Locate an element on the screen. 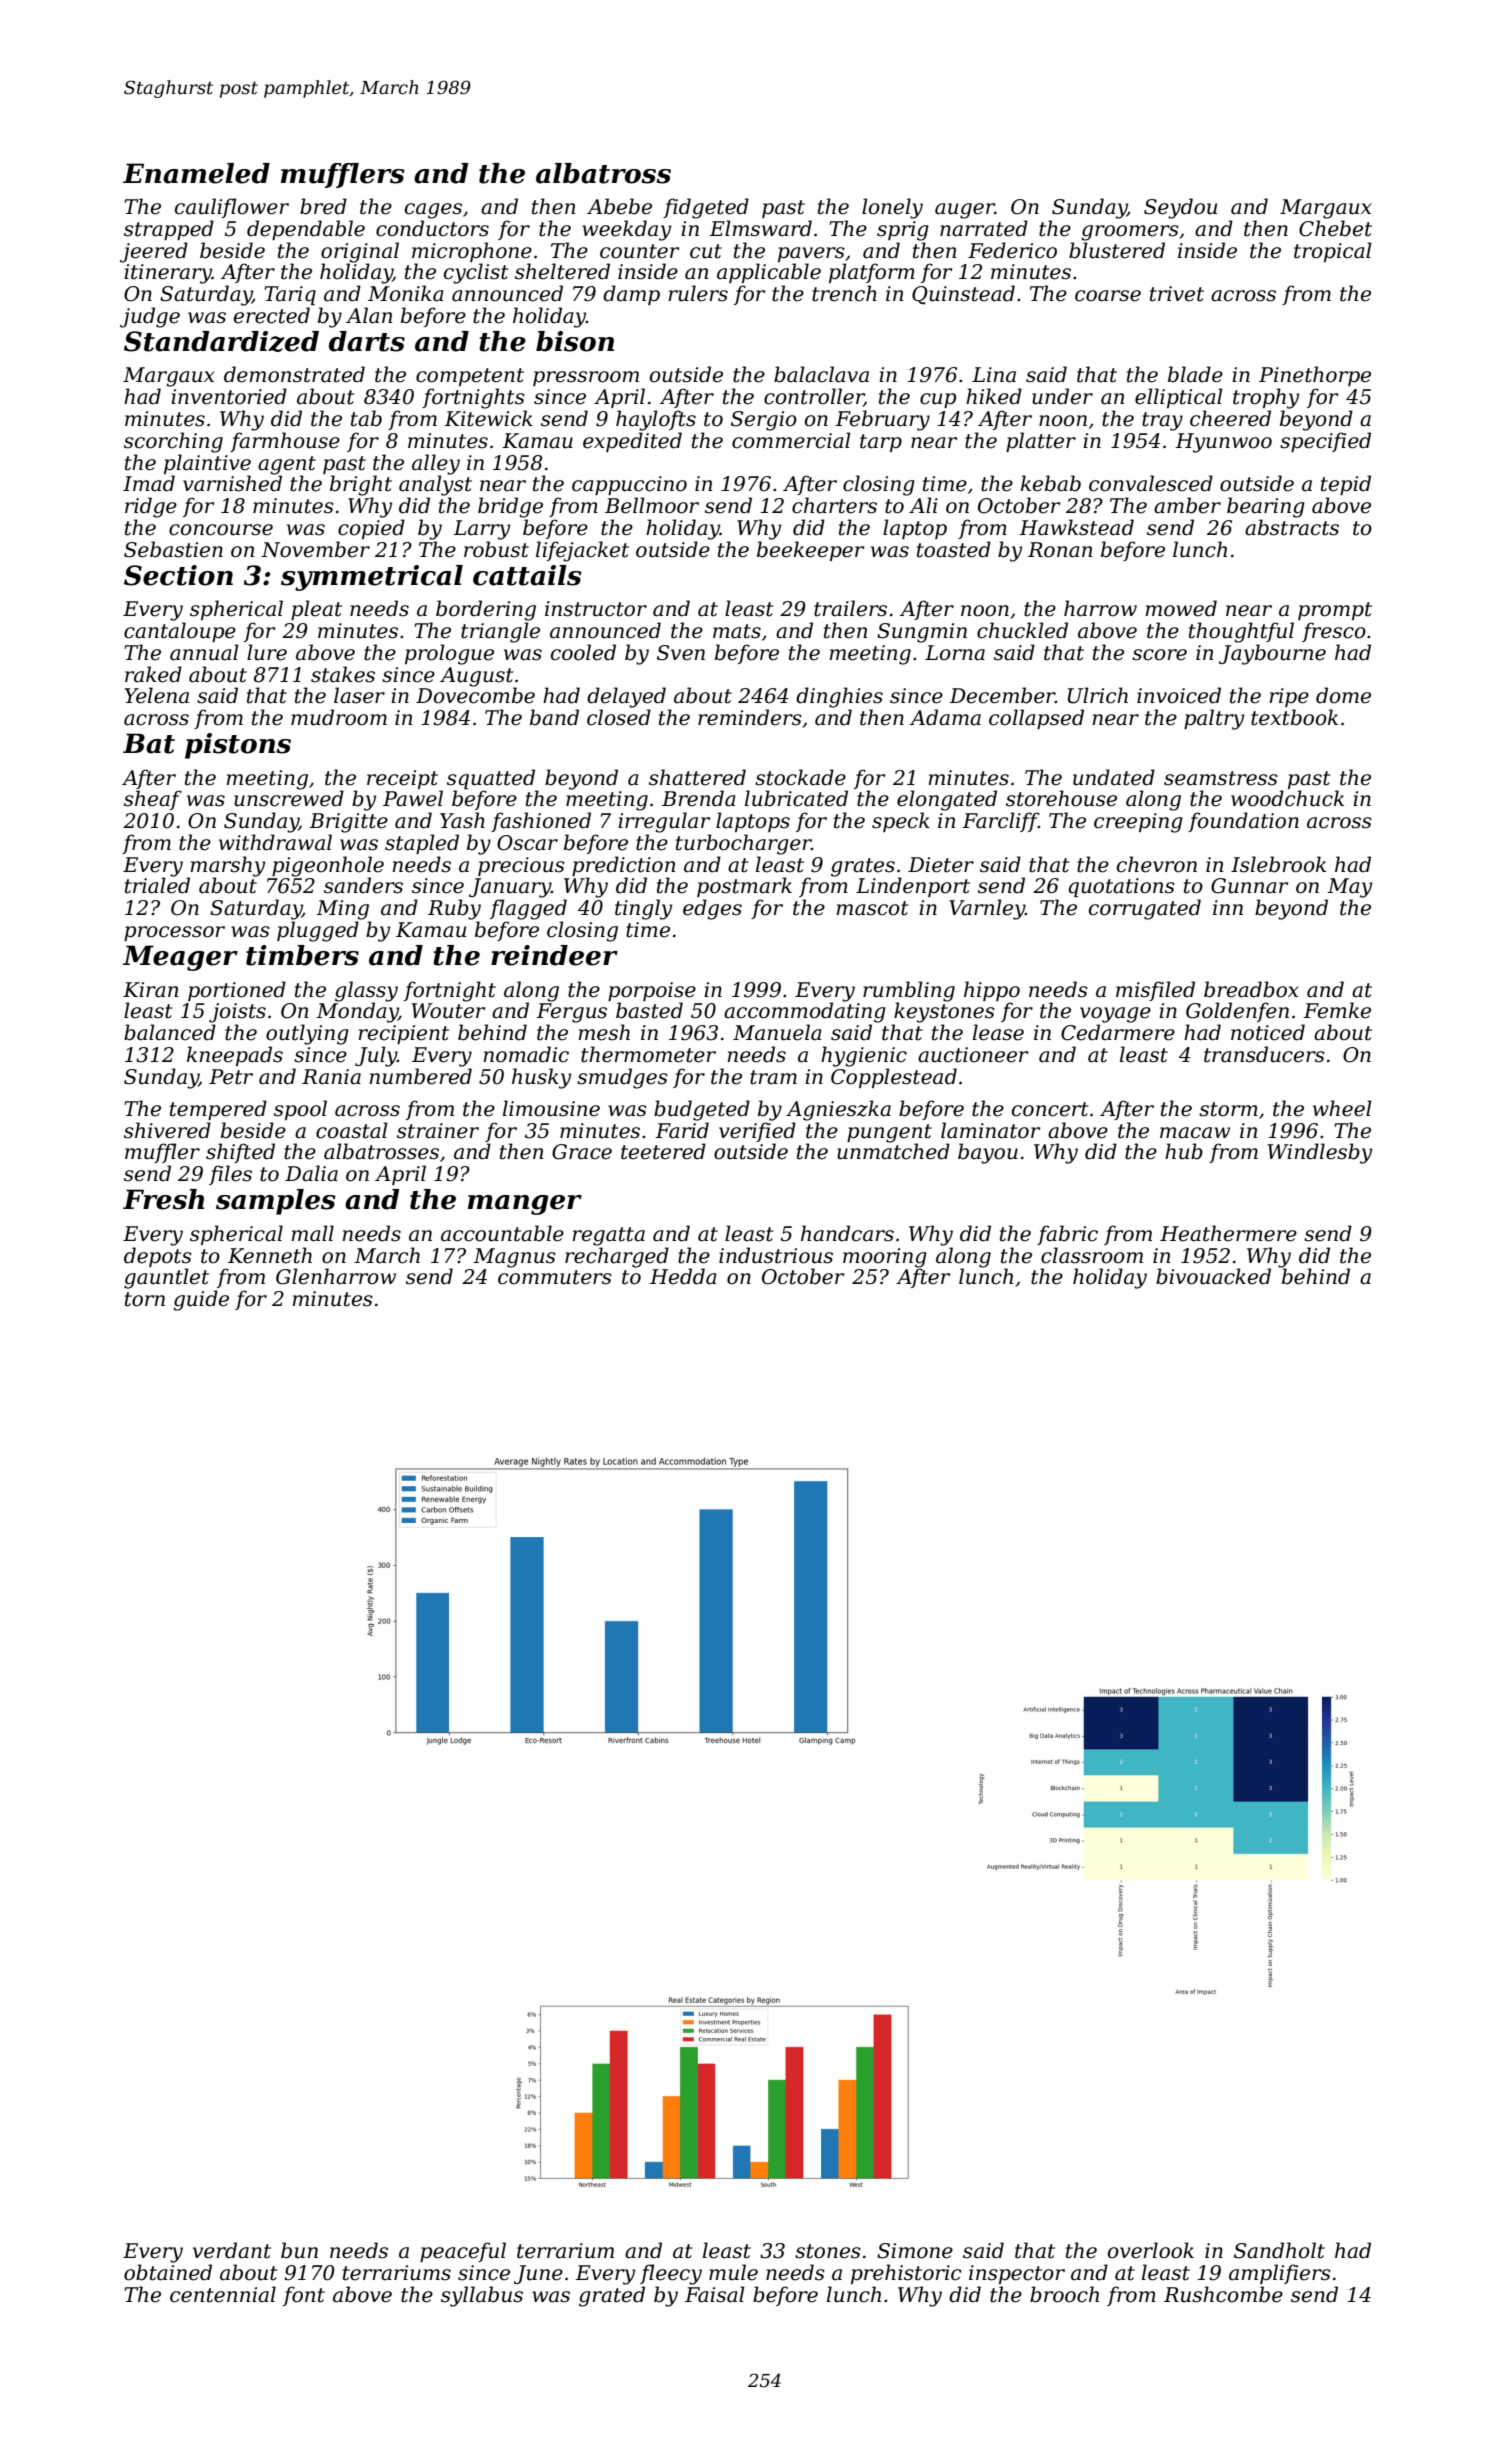 The width and height of the screenshot is (1496, 2464). bivouacked is located at coordinates (1213, 1276).
